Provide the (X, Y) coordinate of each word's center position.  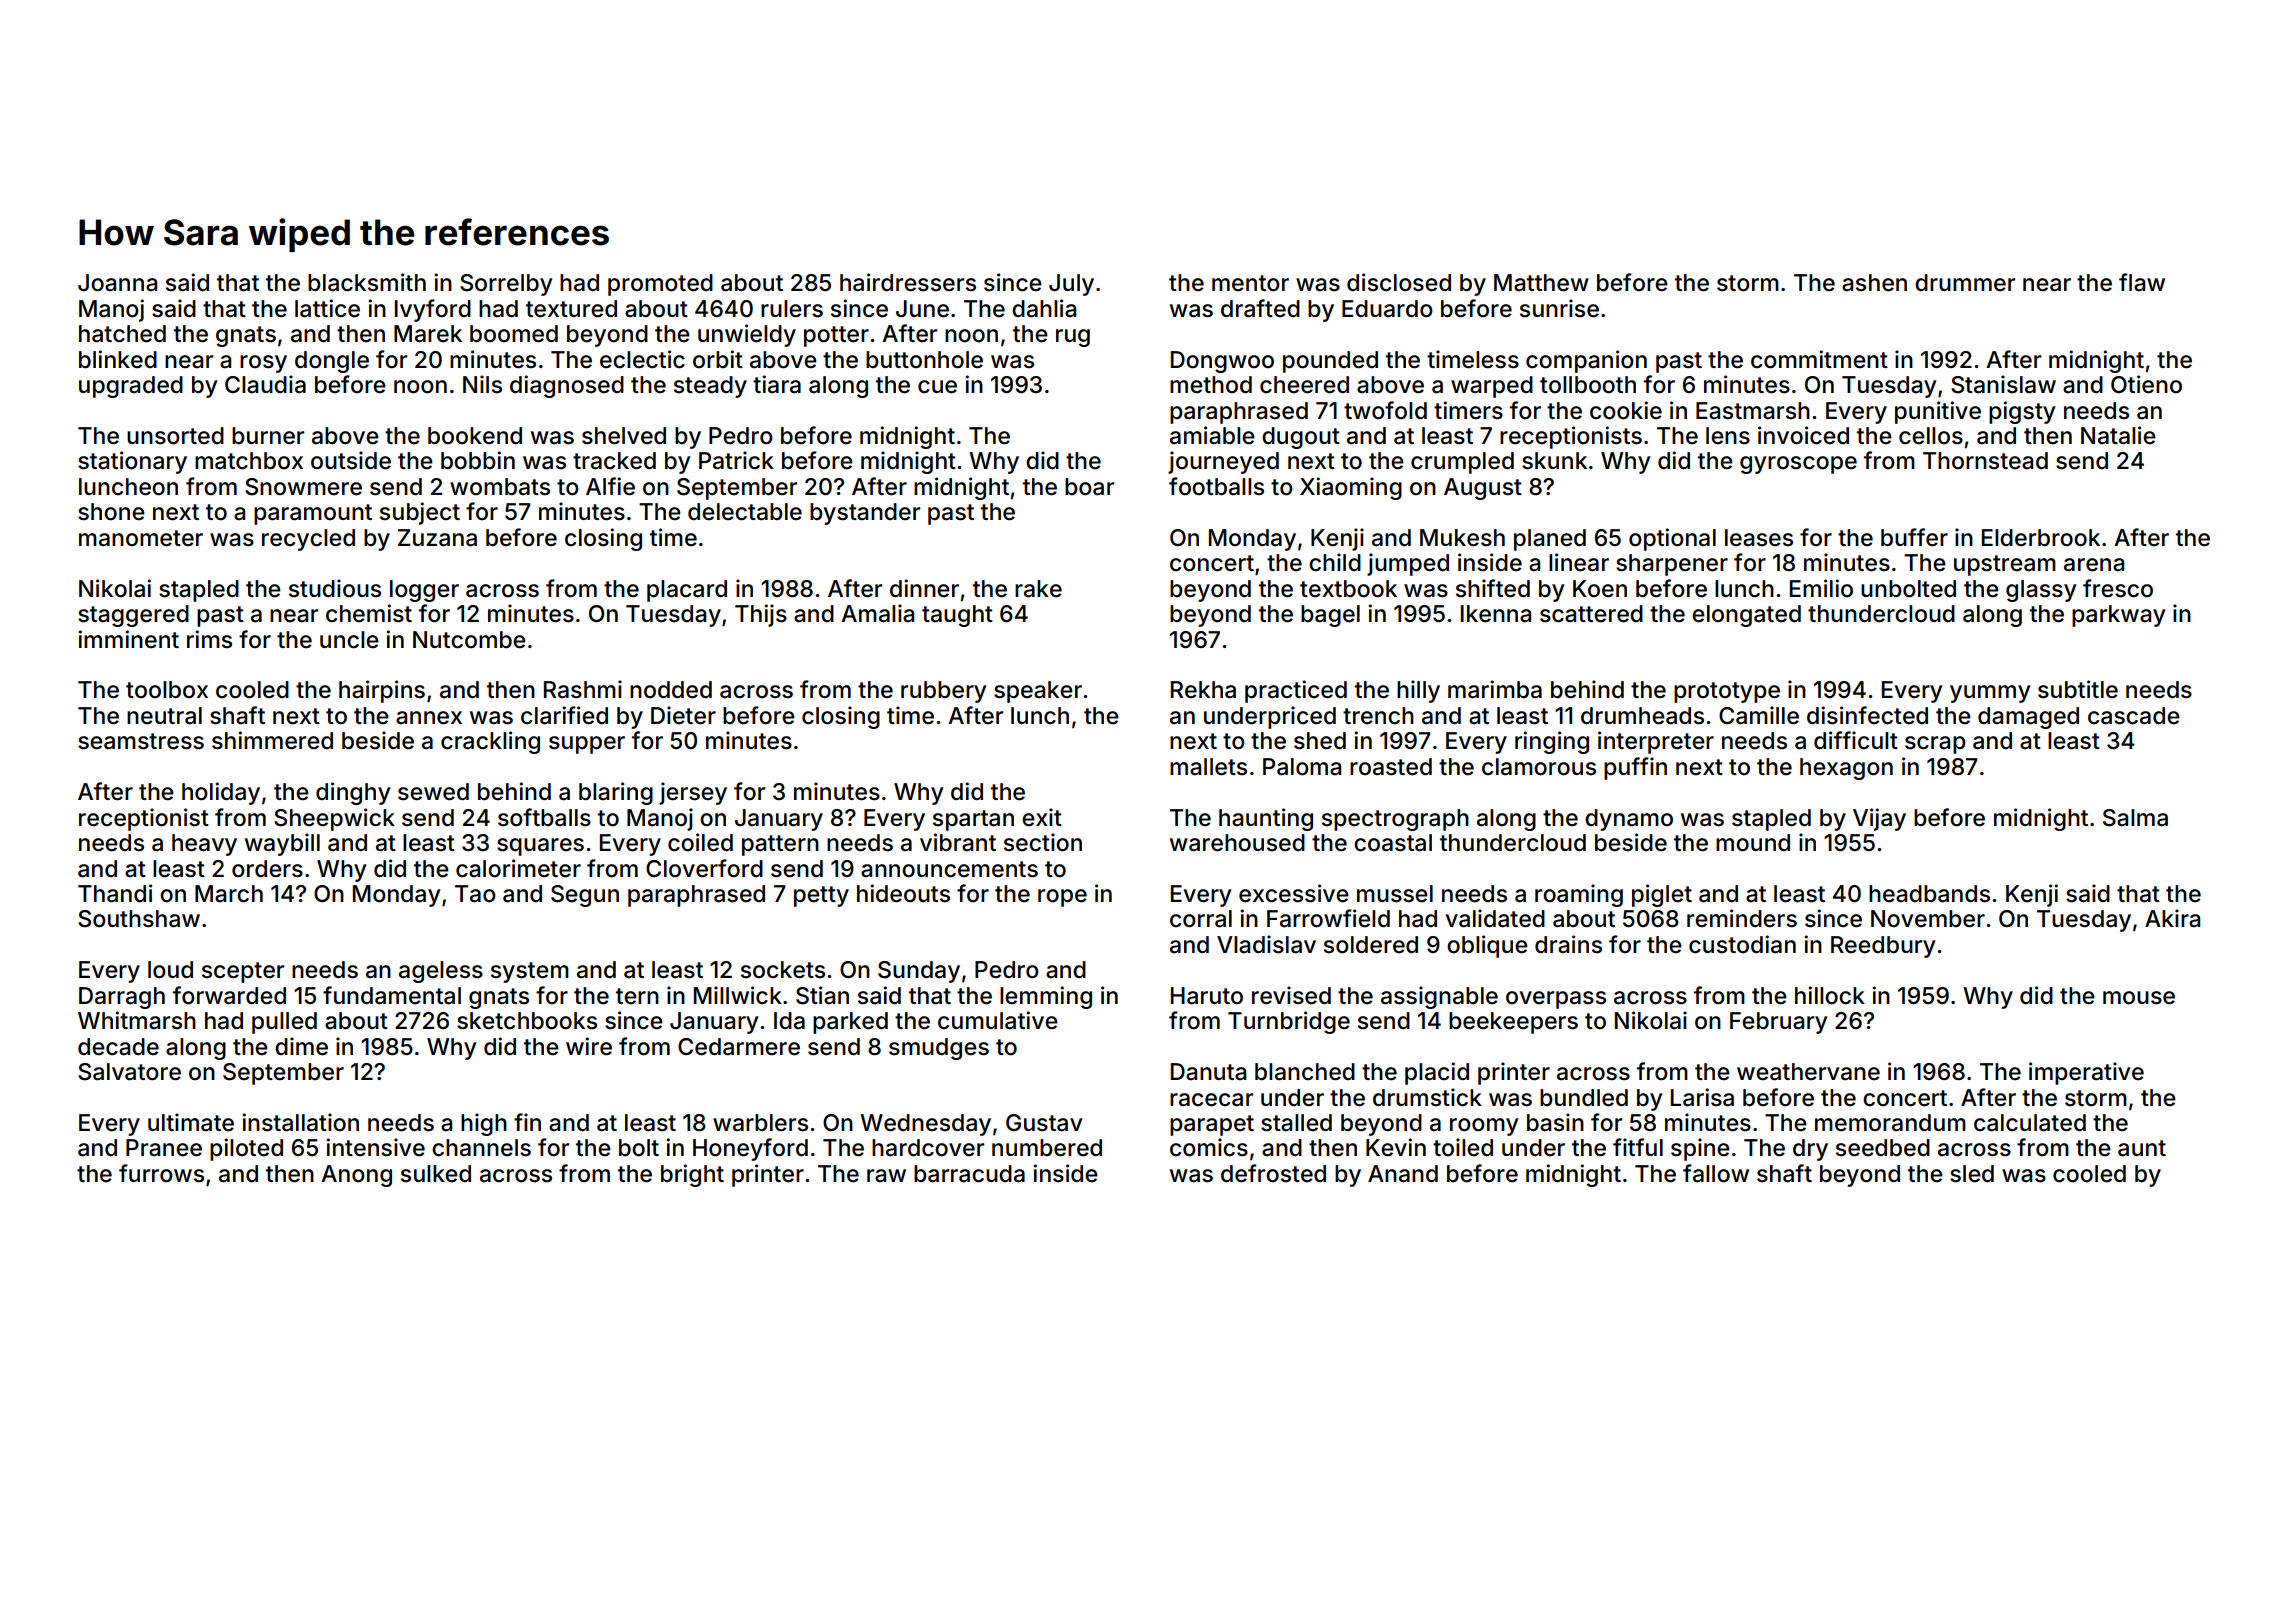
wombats (500, 487)
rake (1038, 589)
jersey (693, 793)
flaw (2142, 282)
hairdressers (908, 282)
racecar (1211, 1100)
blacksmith (367, 282)
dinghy (353, 793)
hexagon (1846, 769)
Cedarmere (739, 1047)
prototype (1727, 692)
